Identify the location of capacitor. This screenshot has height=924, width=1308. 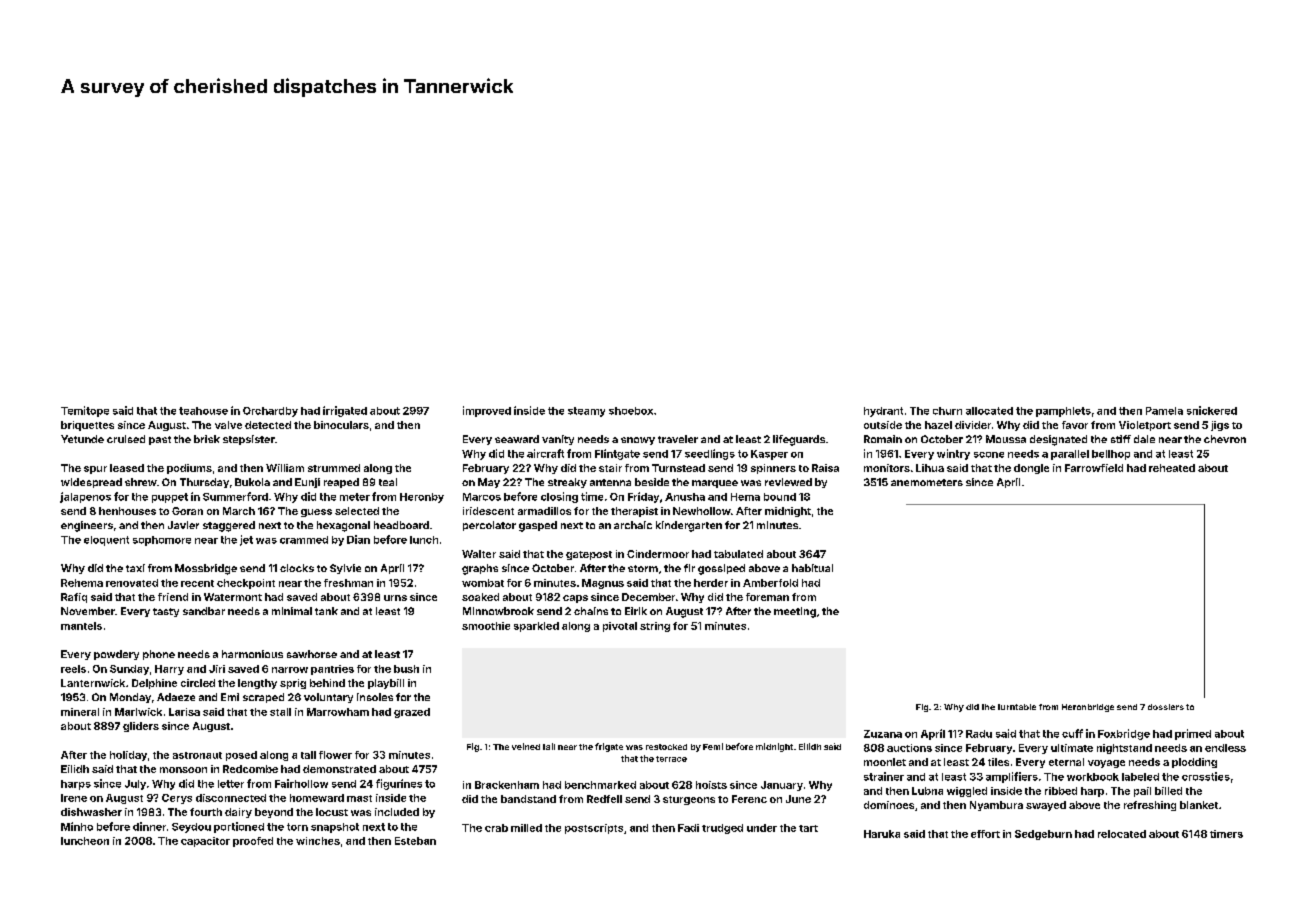
(205, 842).
